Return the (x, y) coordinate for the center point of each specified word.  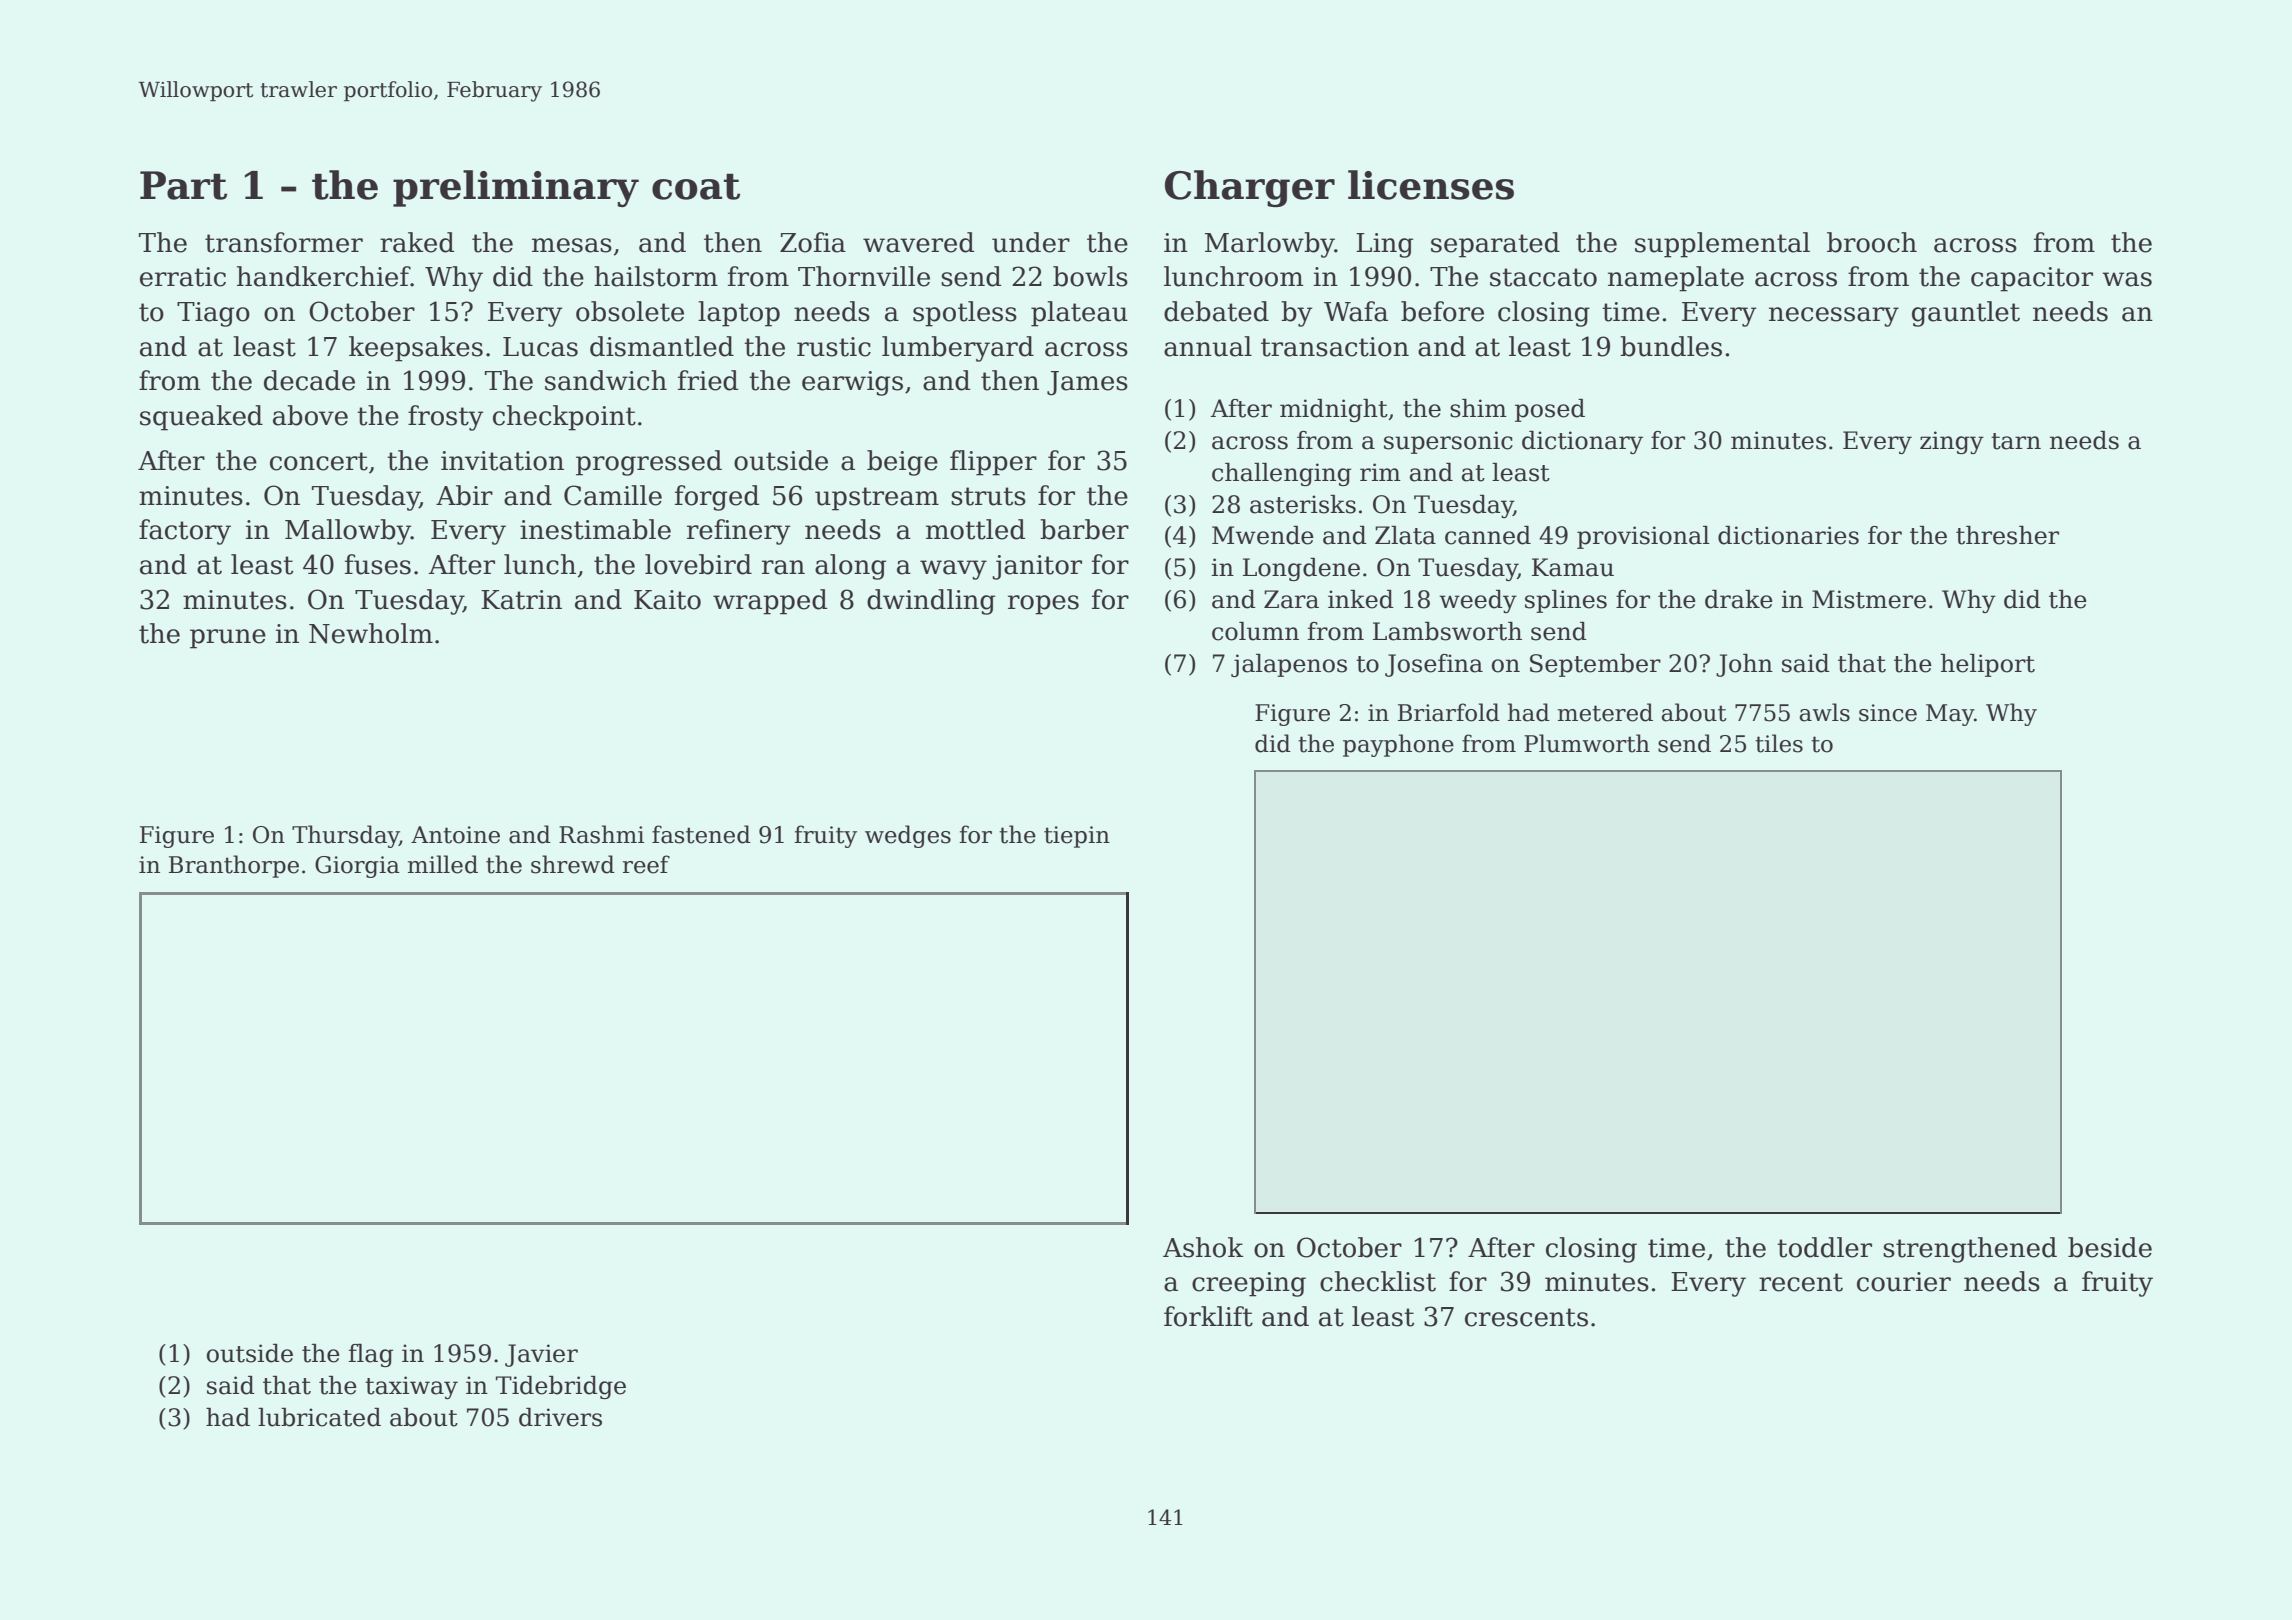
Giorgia (357, 867)
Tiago (213, 314)
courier (1904, 1282)
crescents (1526, 1317)
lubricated (319, 1417)
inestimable (595, 529)
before (1442, 311)
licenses (1431, 185)
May (1950, 715)
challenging (1281, 474)
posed (1550, 410)
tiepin (1077, 837)
